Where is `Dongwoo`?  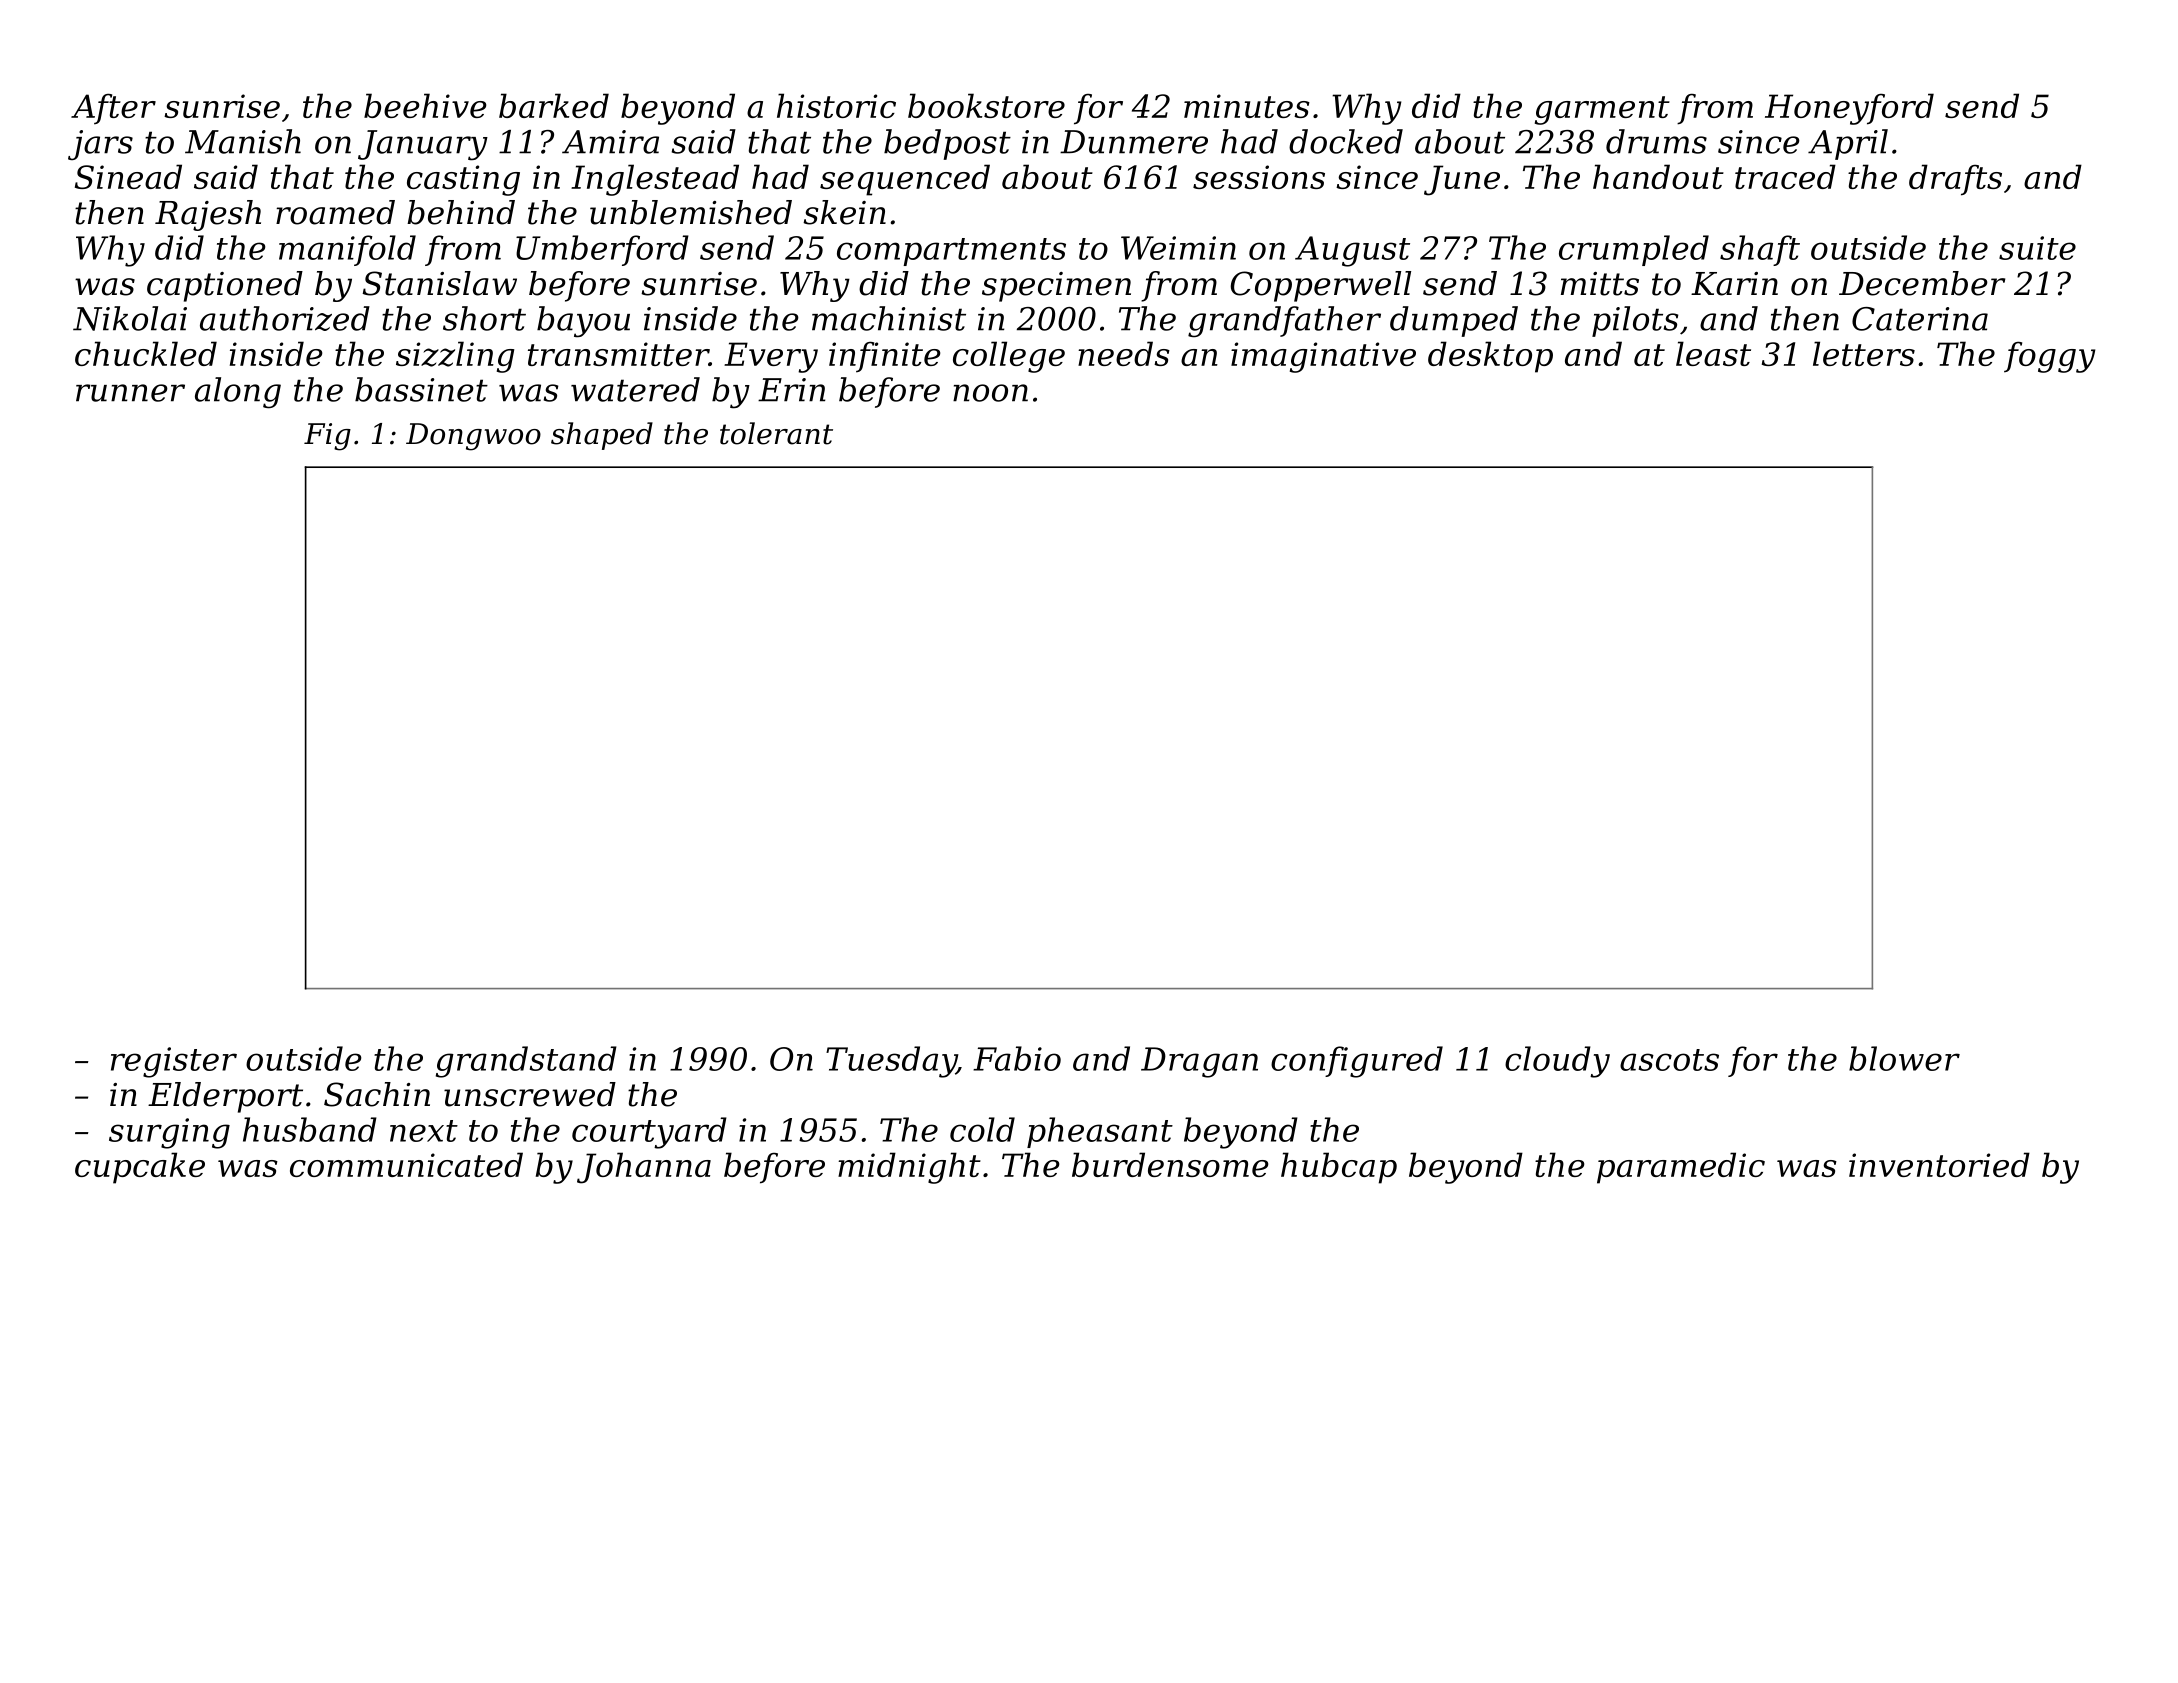
Dongwoo is located at coordinates (473, 437).
